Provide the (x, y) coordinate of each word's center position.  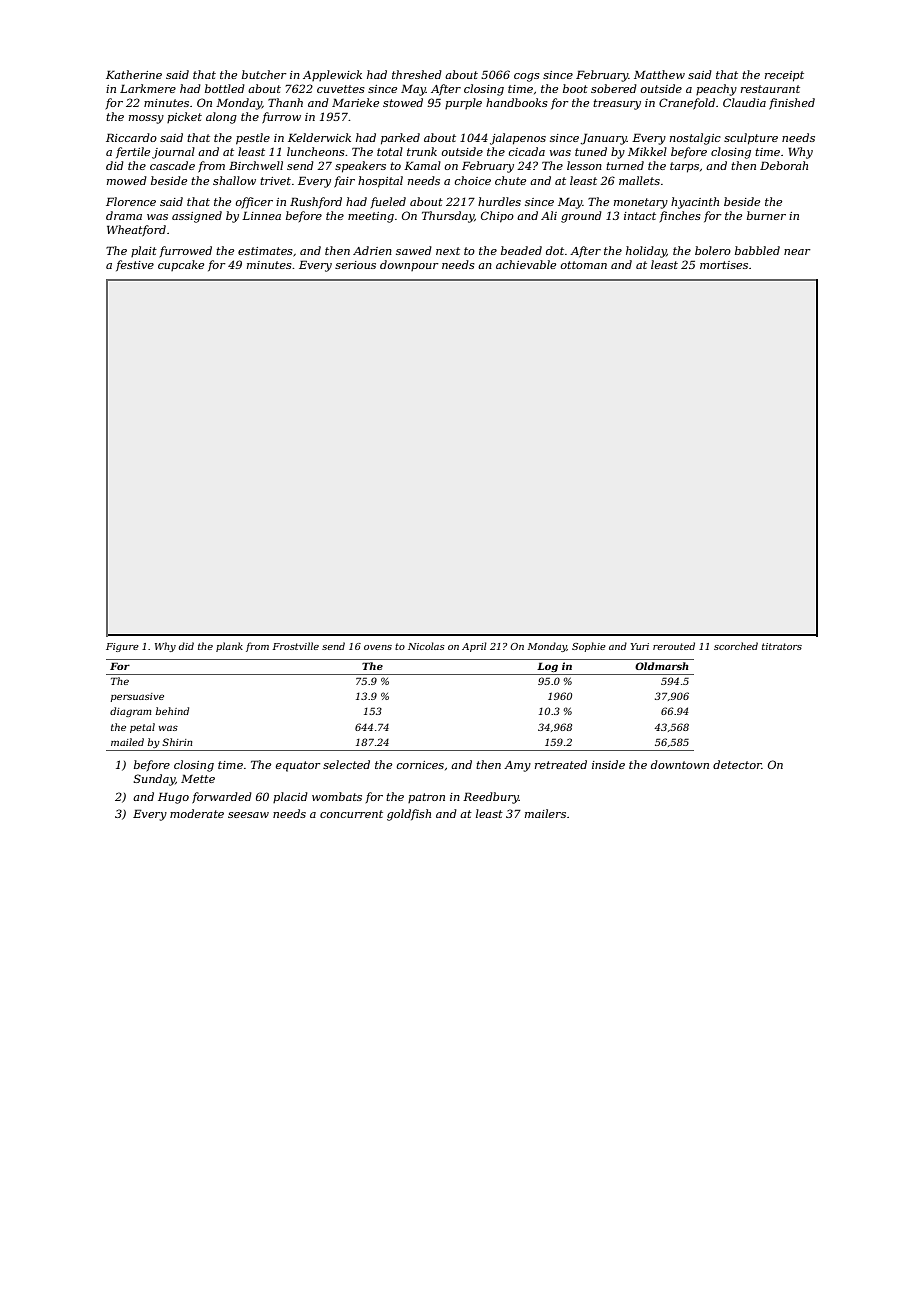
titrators (782, 646)
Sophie (589, 647)
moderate (197, 813)
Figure (122, 647)
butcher (264, 74)
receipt (784, 76)
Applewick (332, 75)
